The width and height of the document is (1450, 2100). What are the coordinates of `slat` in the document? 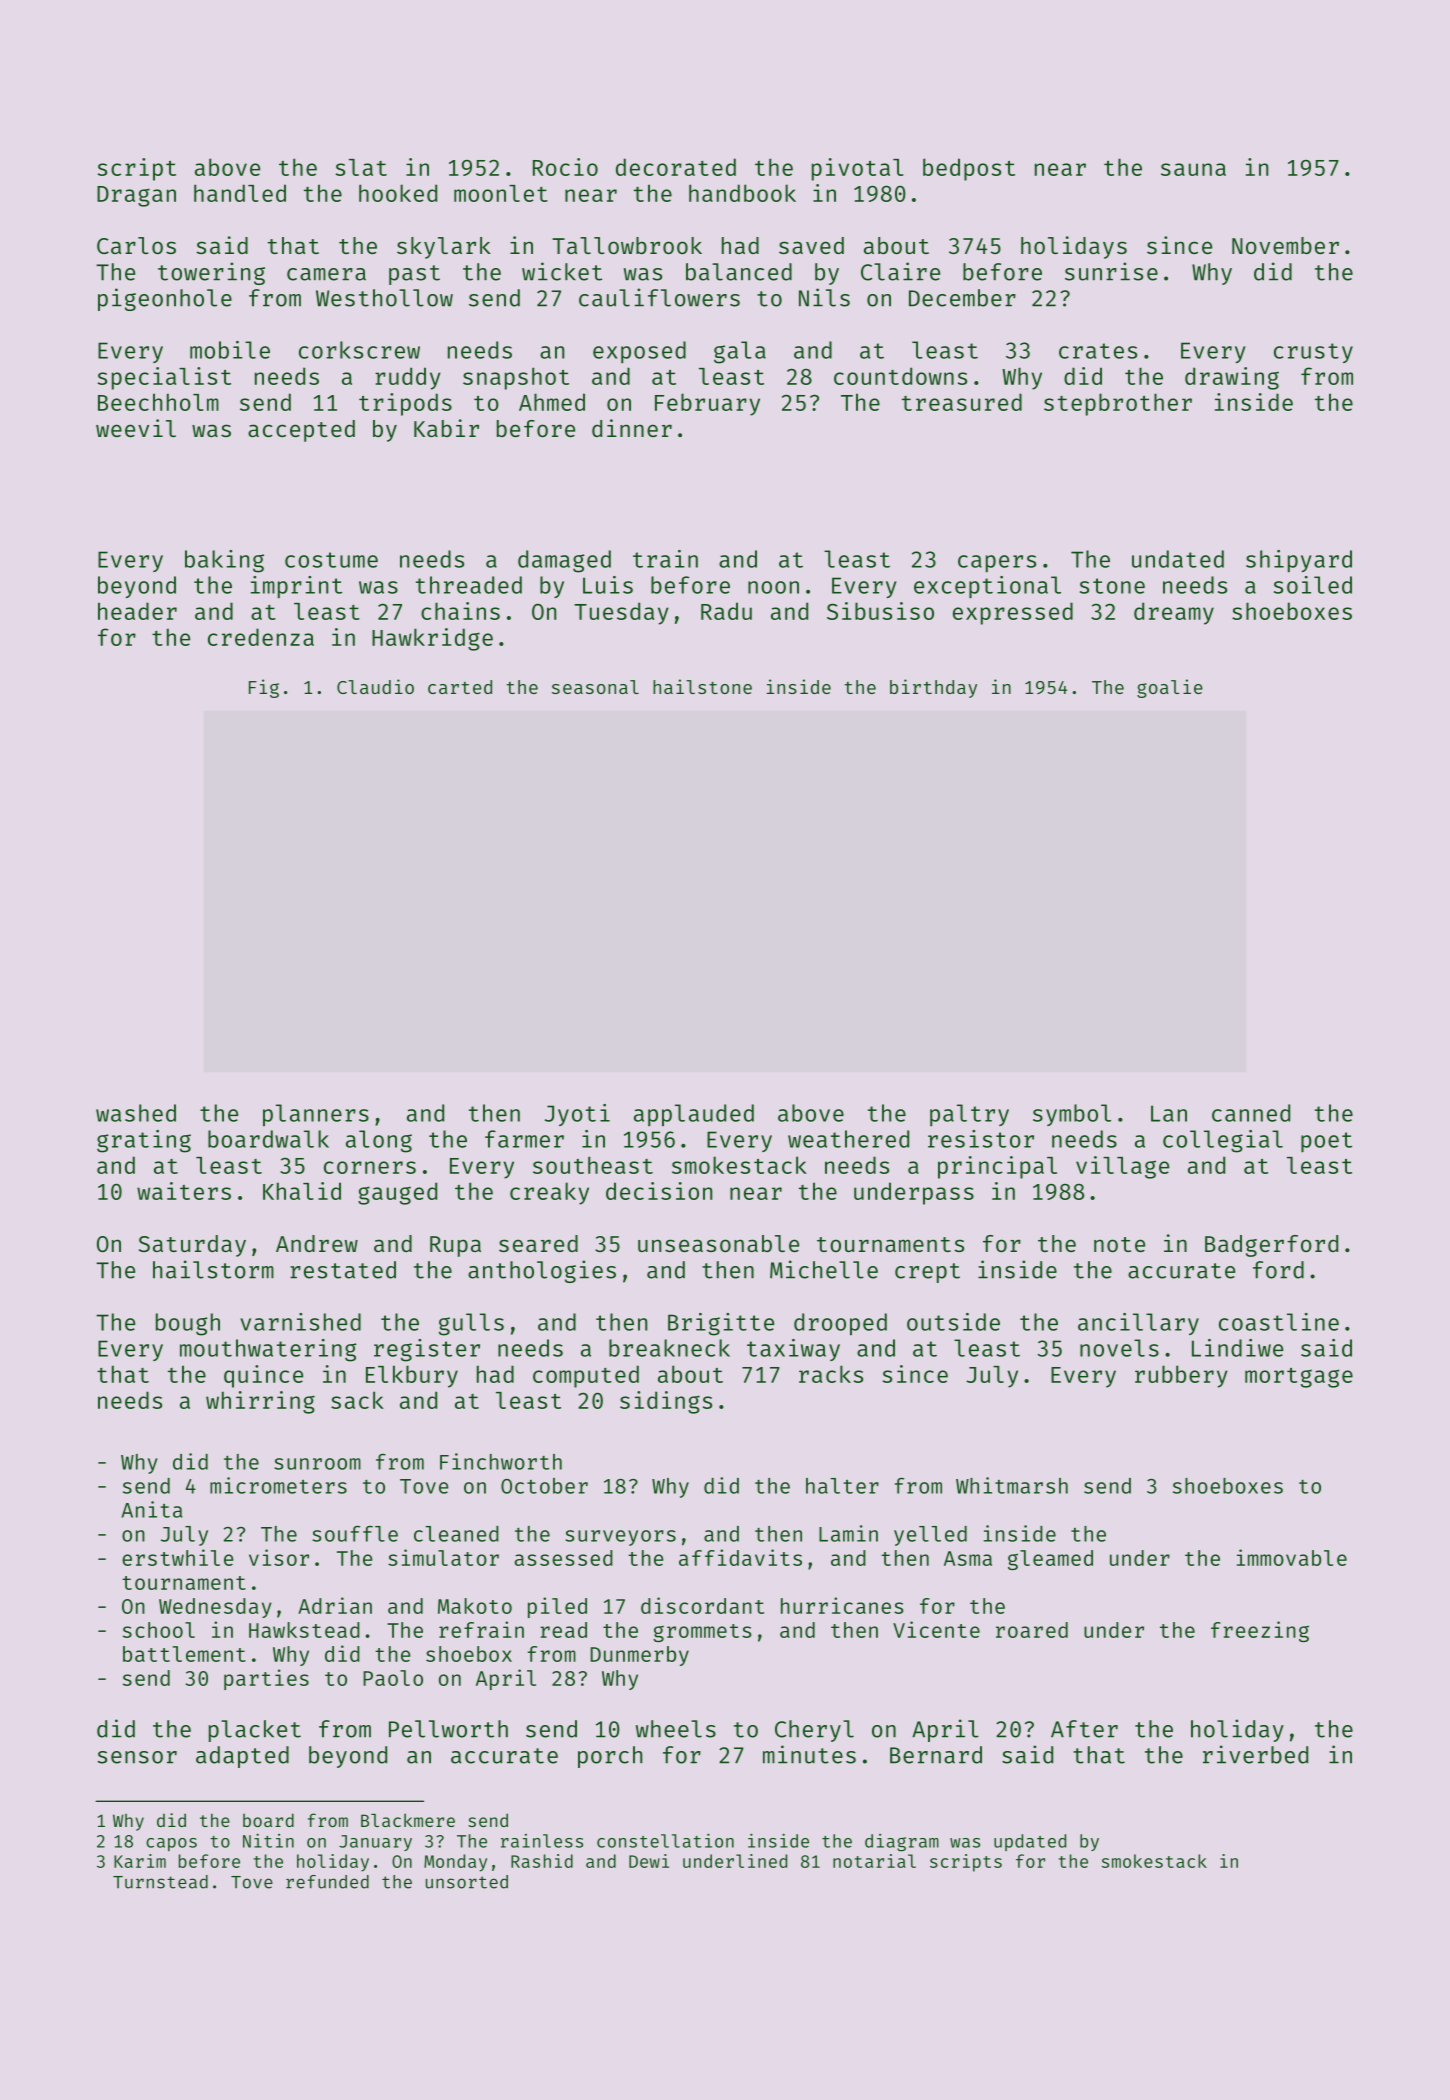 It's located at (361, 167).
